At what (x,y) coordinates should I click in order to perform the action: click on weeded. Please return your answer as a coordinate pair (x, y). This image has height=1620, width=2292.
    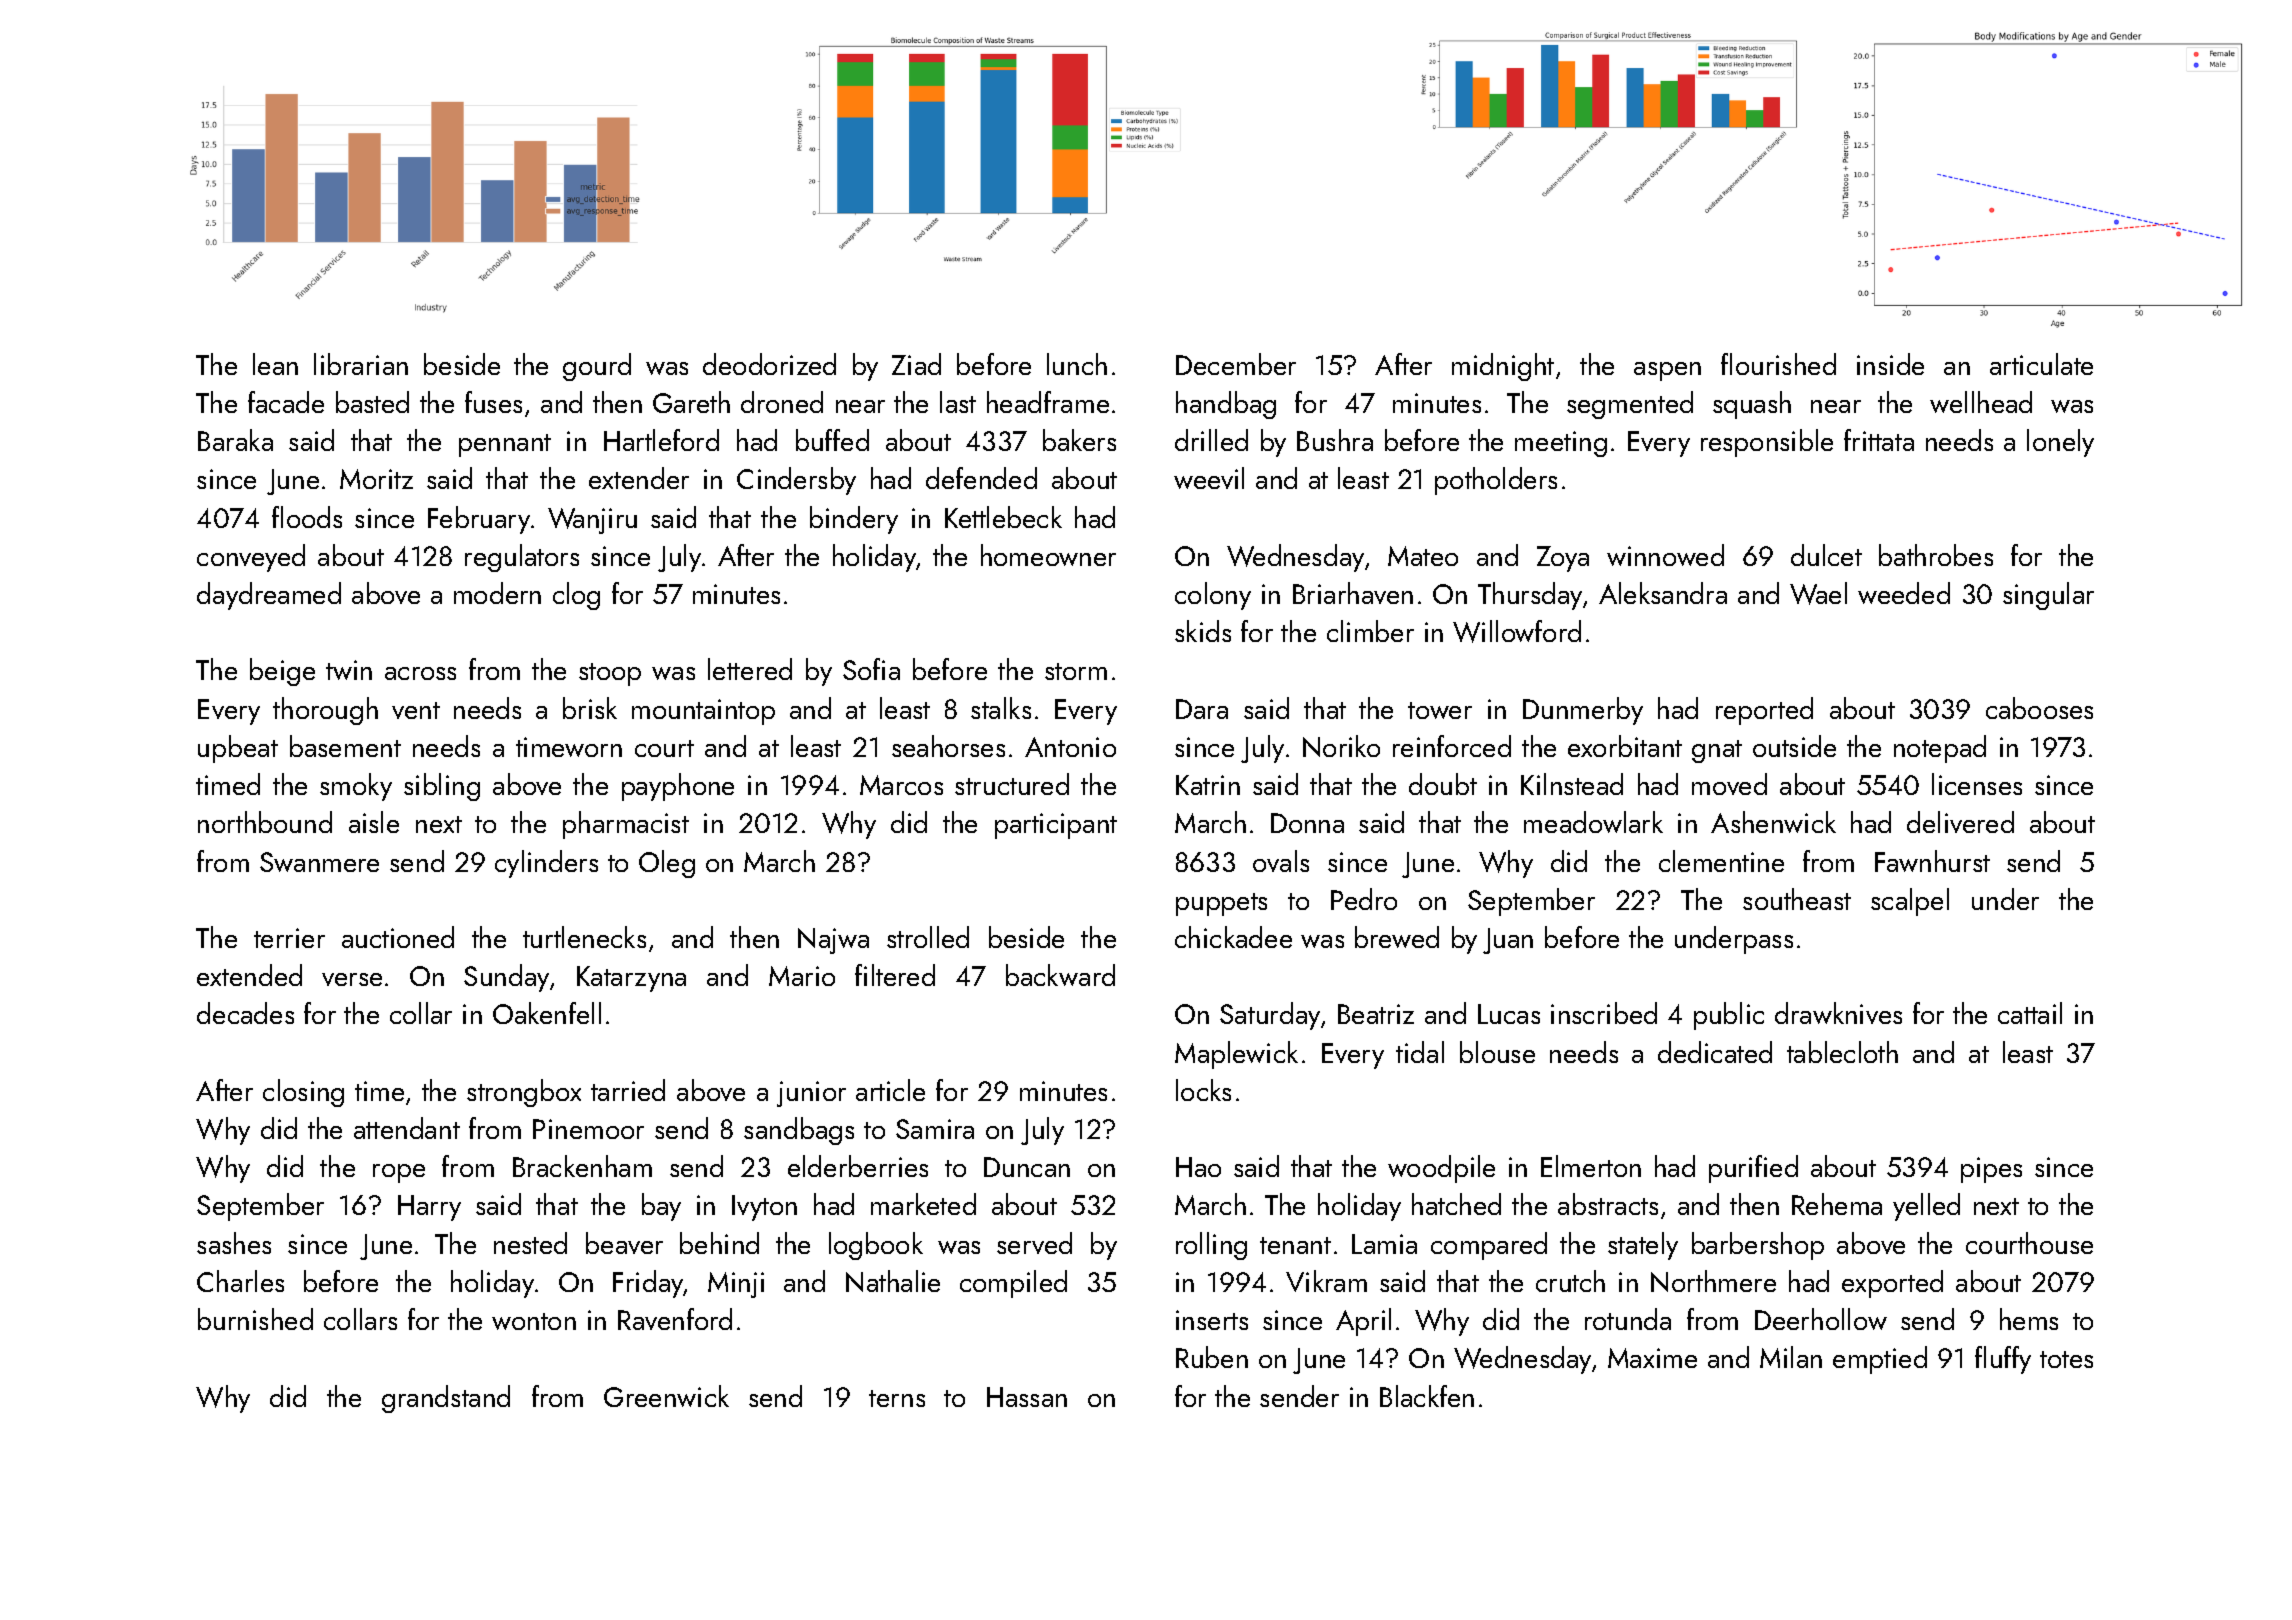
    Looking at the image, I should click on (1904, 593).
